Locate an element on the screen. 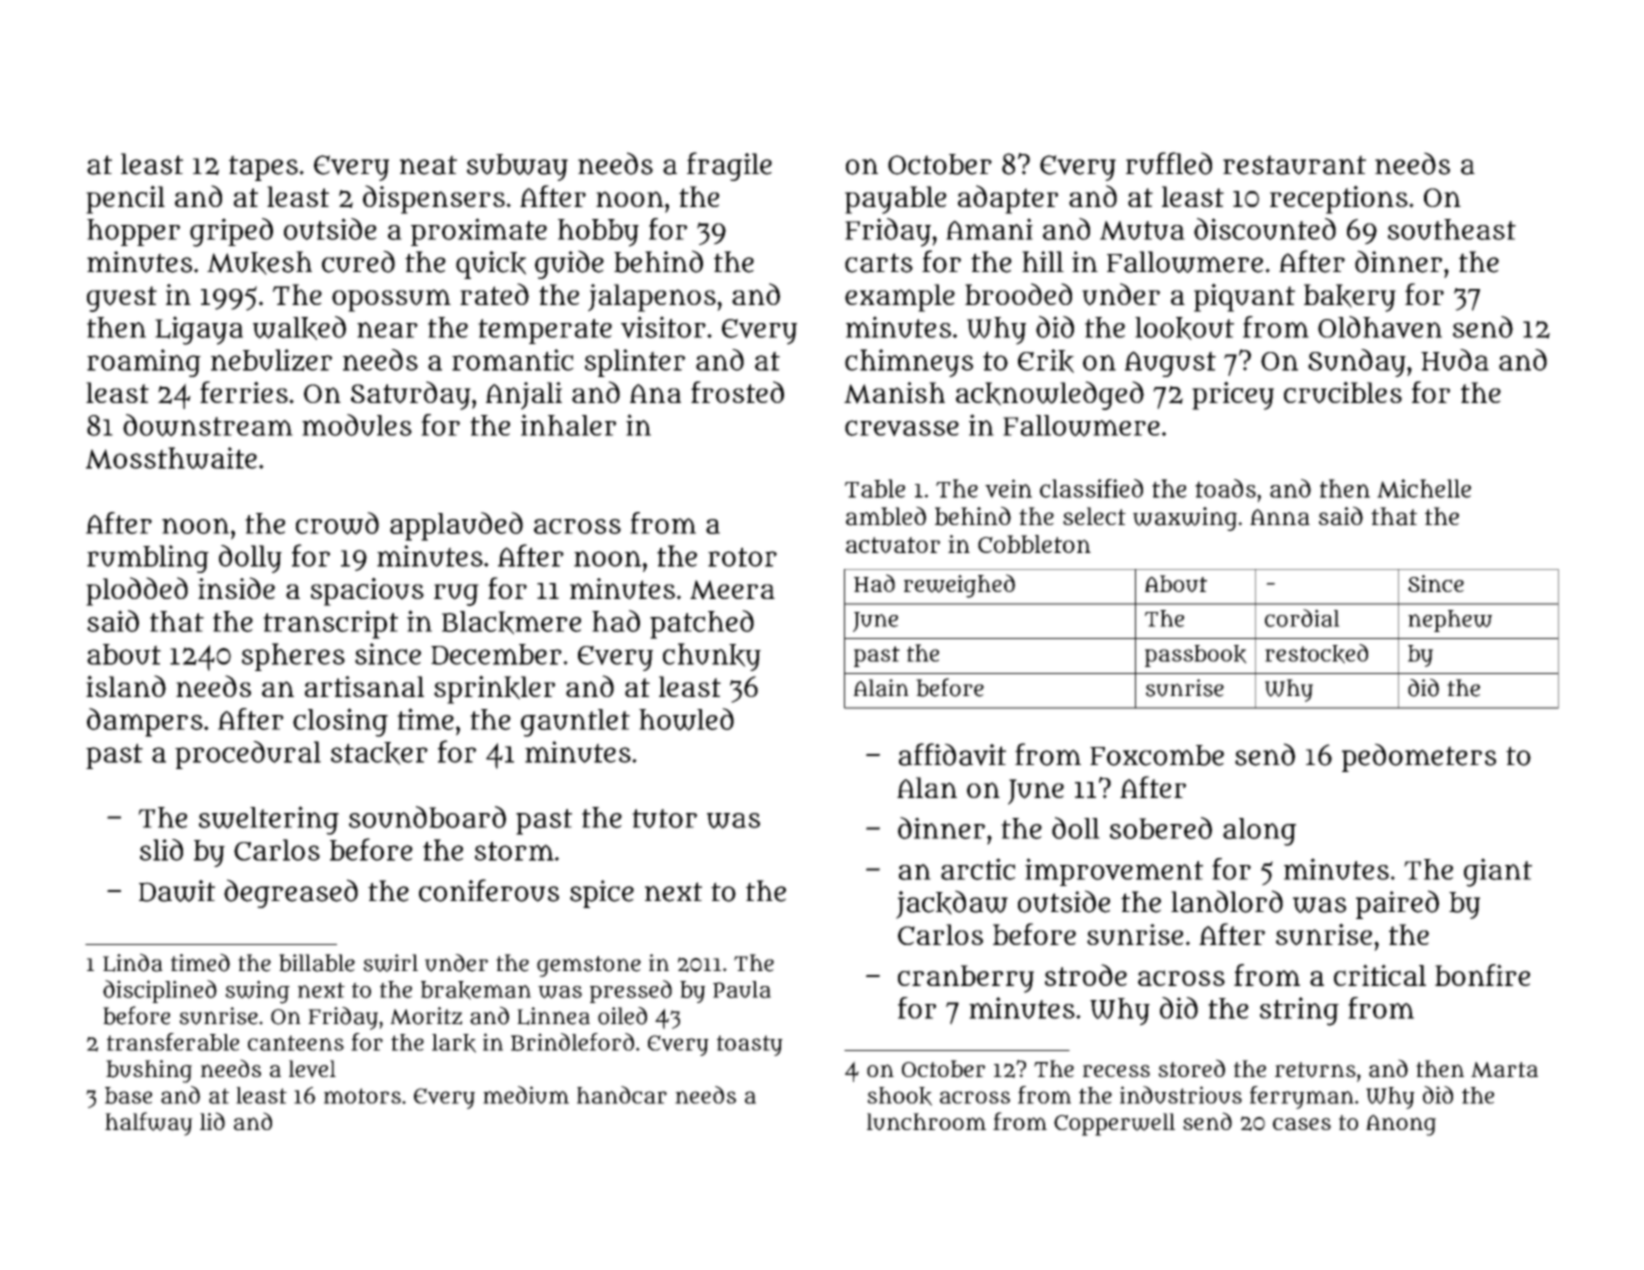 The width and height of the screenshot is (1644, 1270). Anna is located at coordinates (1280, 517).
